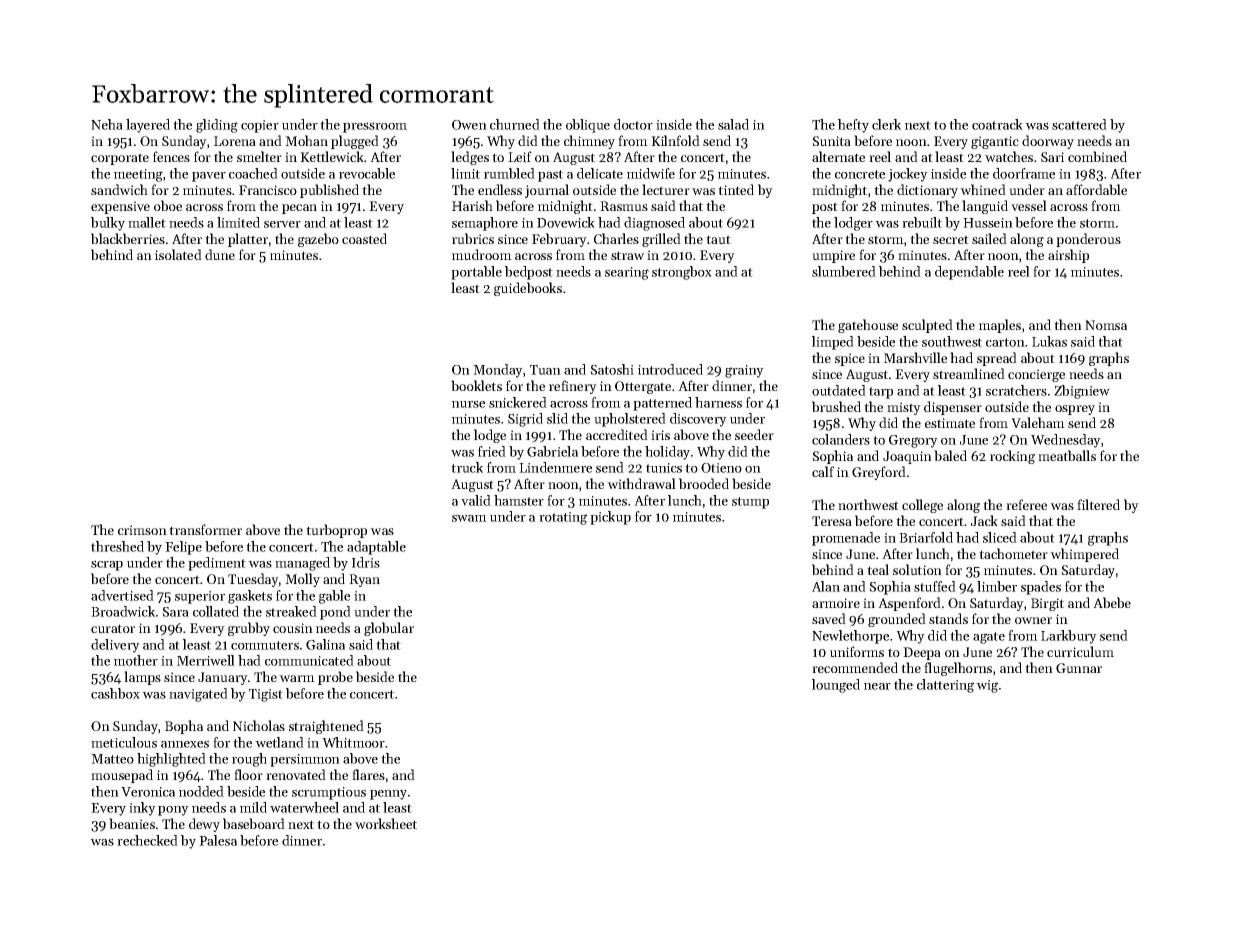 The width and height of the screenshot is (1233, 952). I want to click on Neha, so click(107, 124).
